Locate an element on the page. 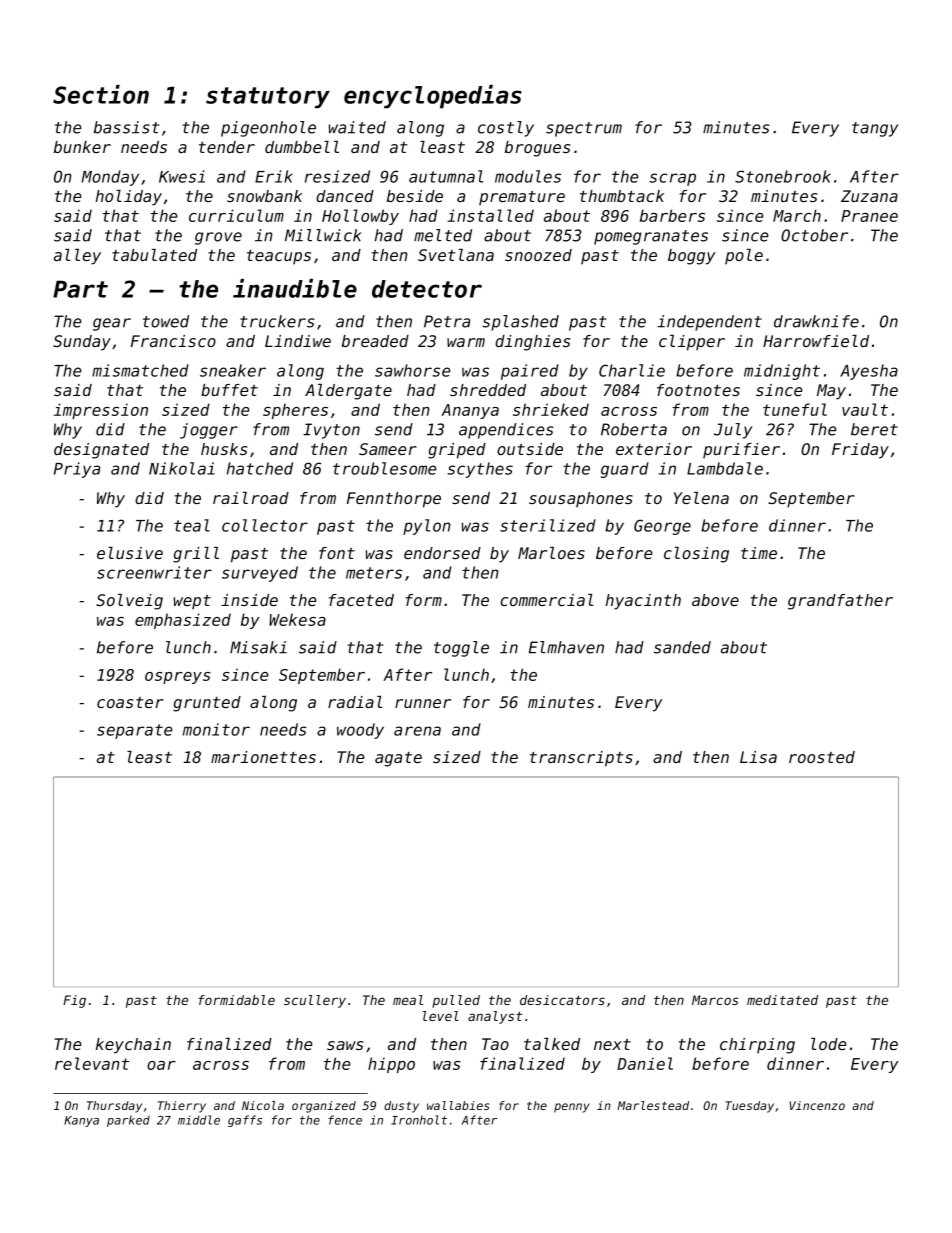  bassist is located at coordinates (126, 127).
